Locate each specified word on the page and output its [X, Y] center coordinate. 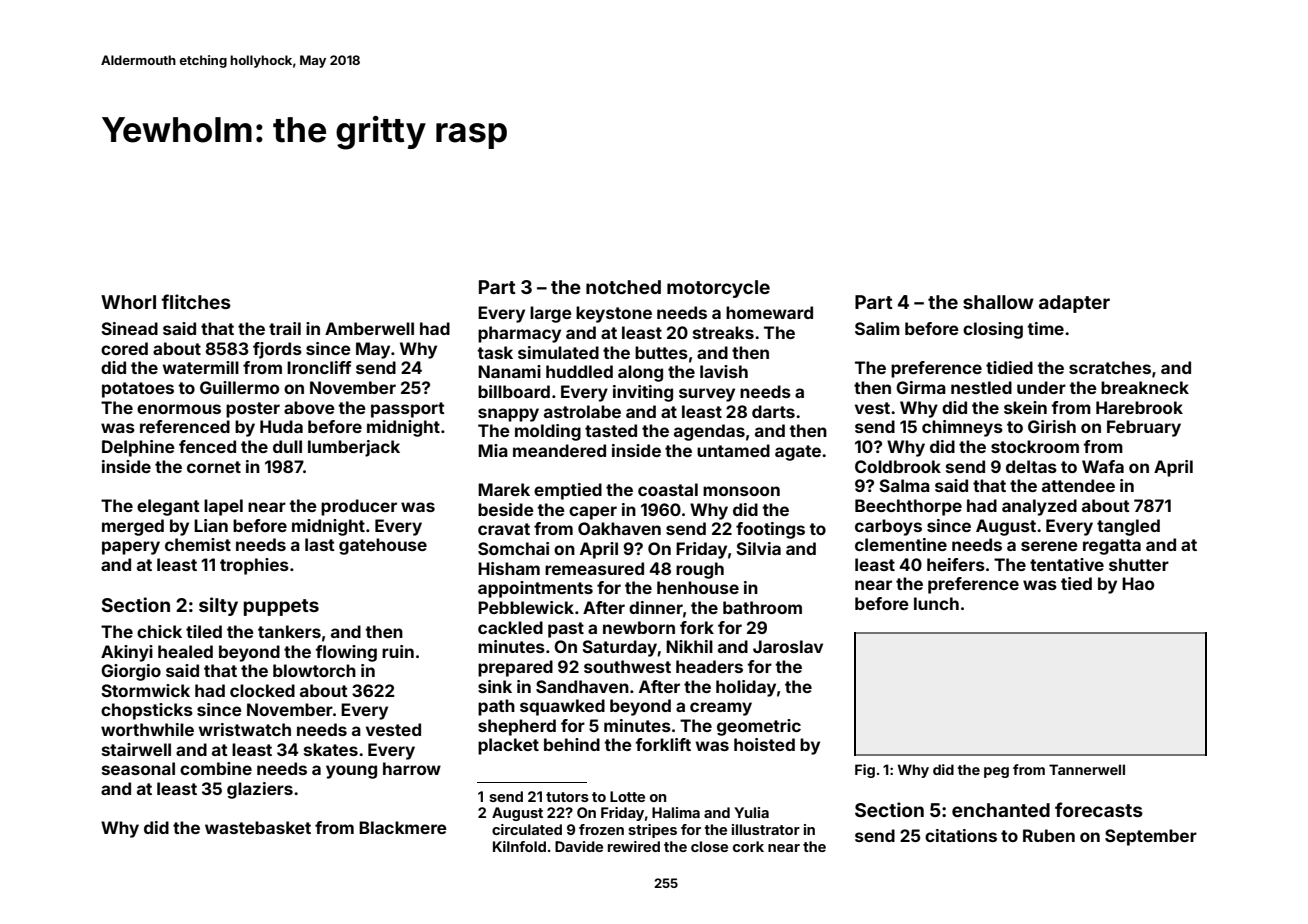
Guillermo [239, 387]
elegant [168, 507]
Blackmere [403, 827]
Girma [921, 387]
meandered [559, 450]
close [709, 846]
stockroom [1035, 446]
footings [770, 530]
